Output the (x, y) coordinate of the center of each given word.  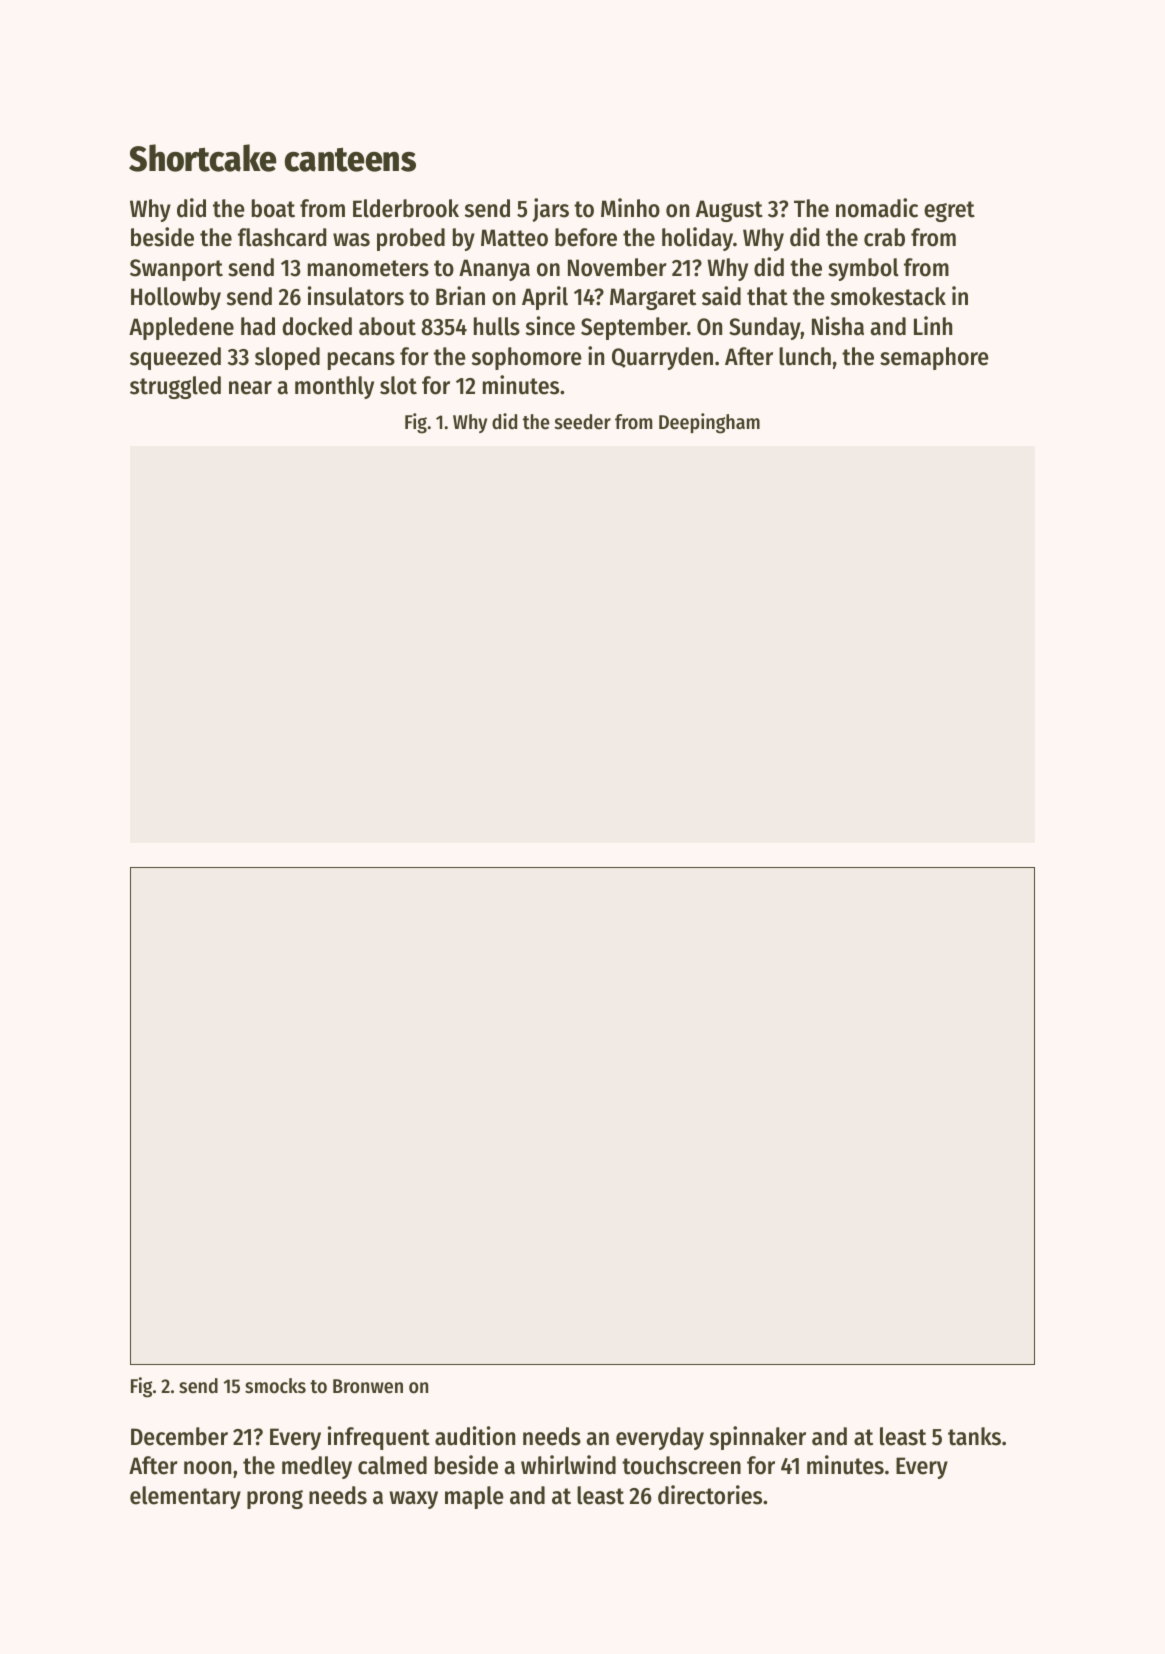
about (387, 326)
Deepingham (709, 423)
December (179, 1436)
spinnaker (758, 1438)
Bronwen (368, 1386)
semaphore (934, 358)
